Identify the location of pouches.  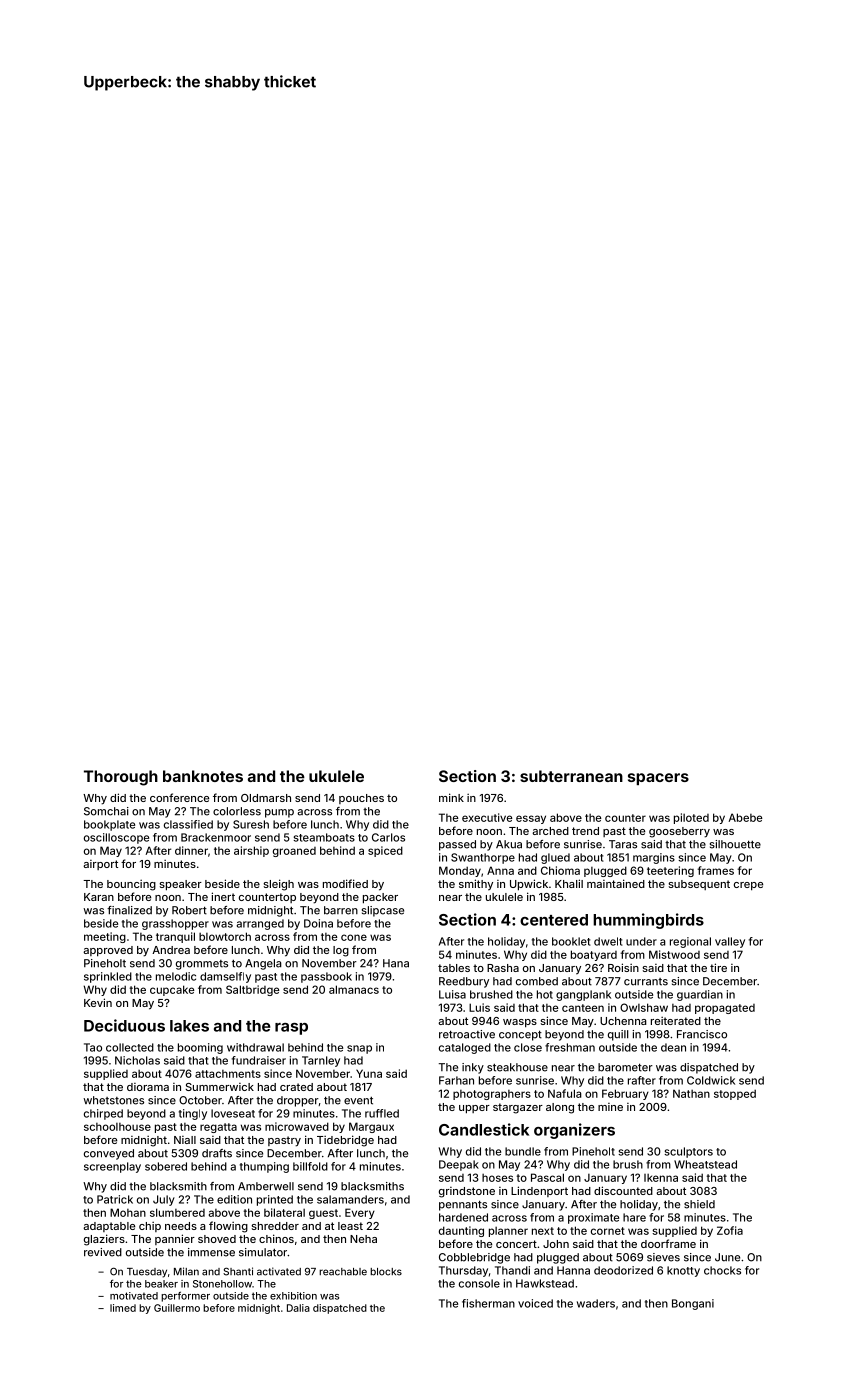
(361, 799).
